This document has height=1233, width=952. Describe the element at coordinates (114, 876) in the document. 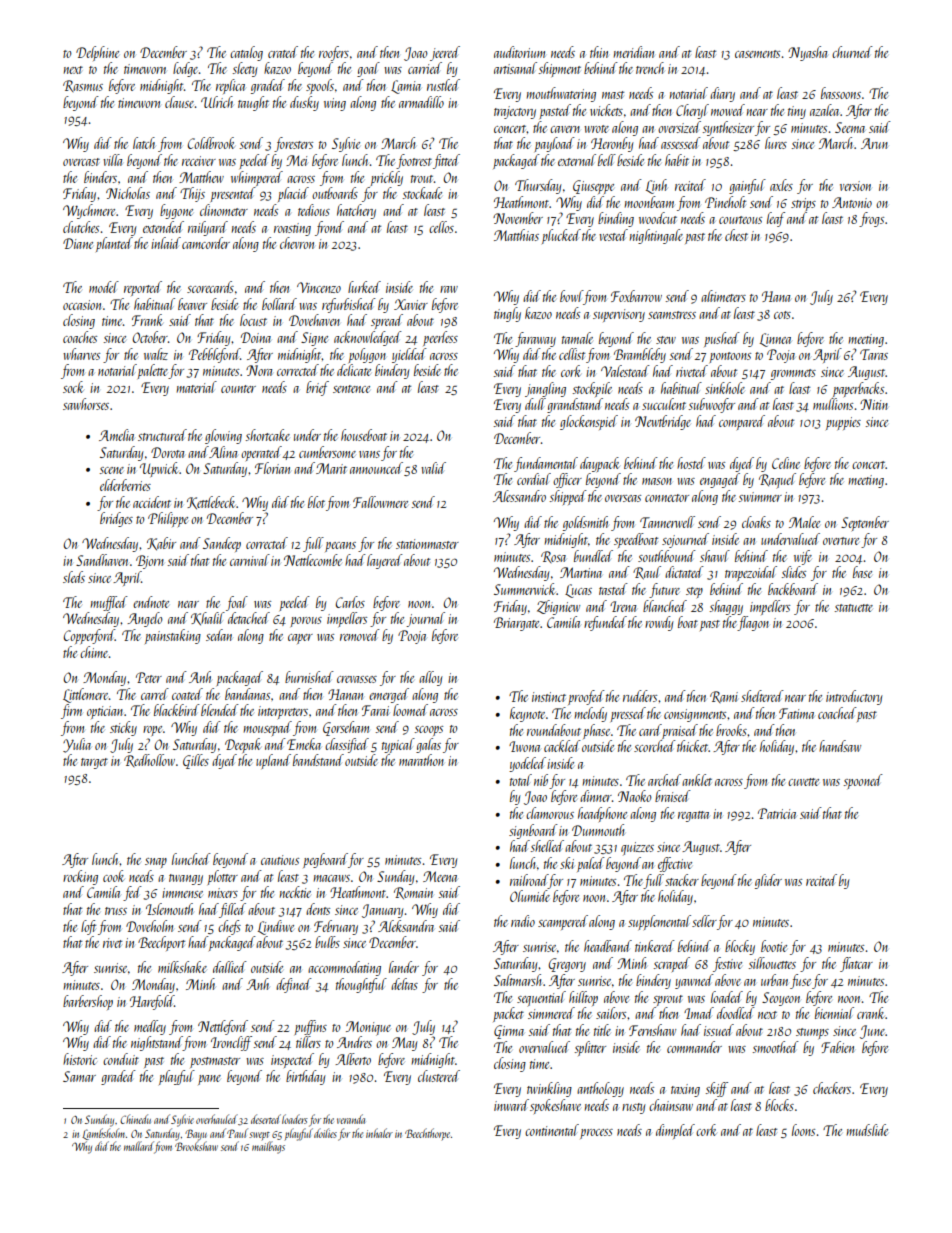

I see `cook` at that location.
